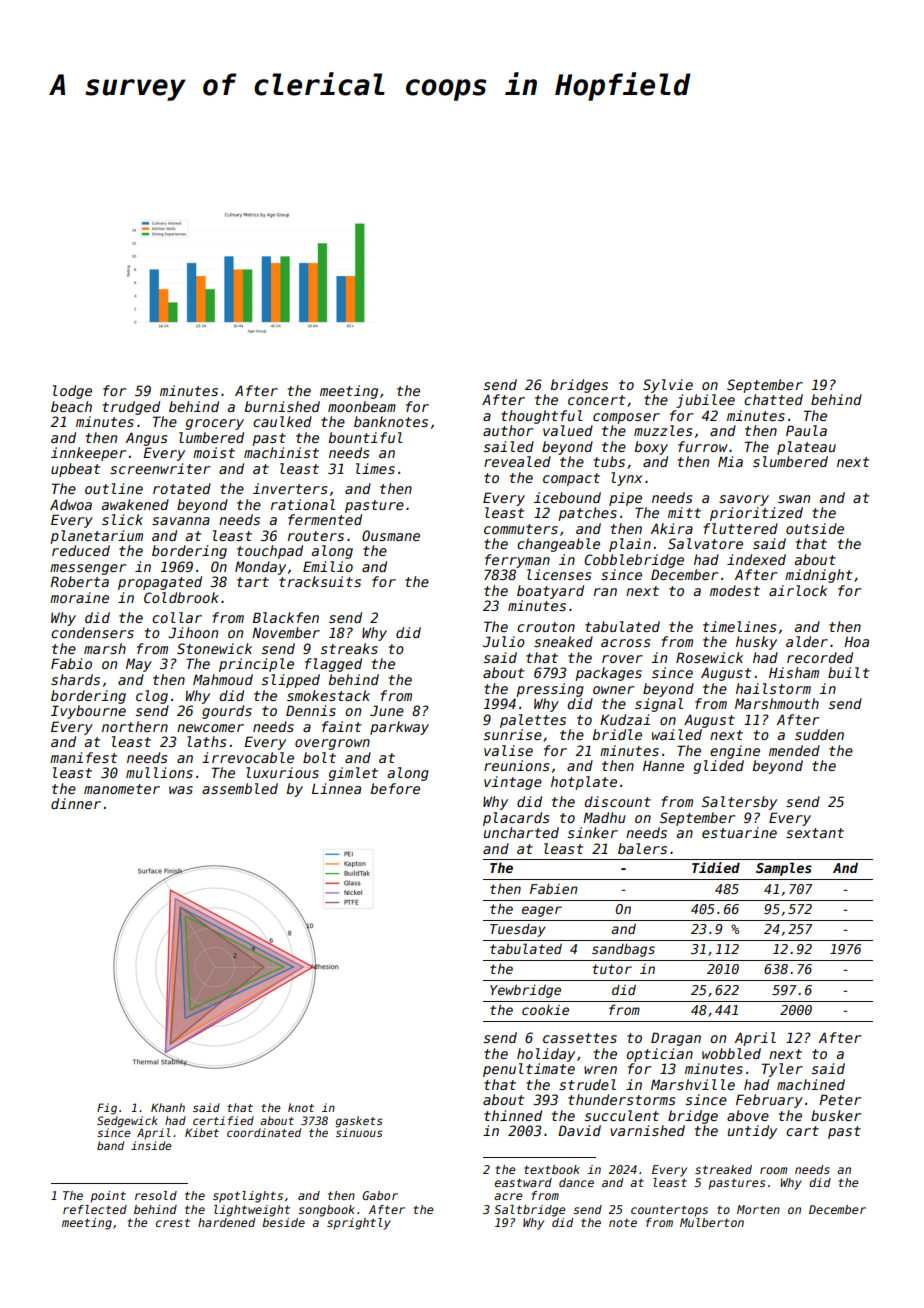 The height and width of the page is (1308, 924). Describe the element at coordinates (95, 1209) in the page. I see `reflected` at that location.
